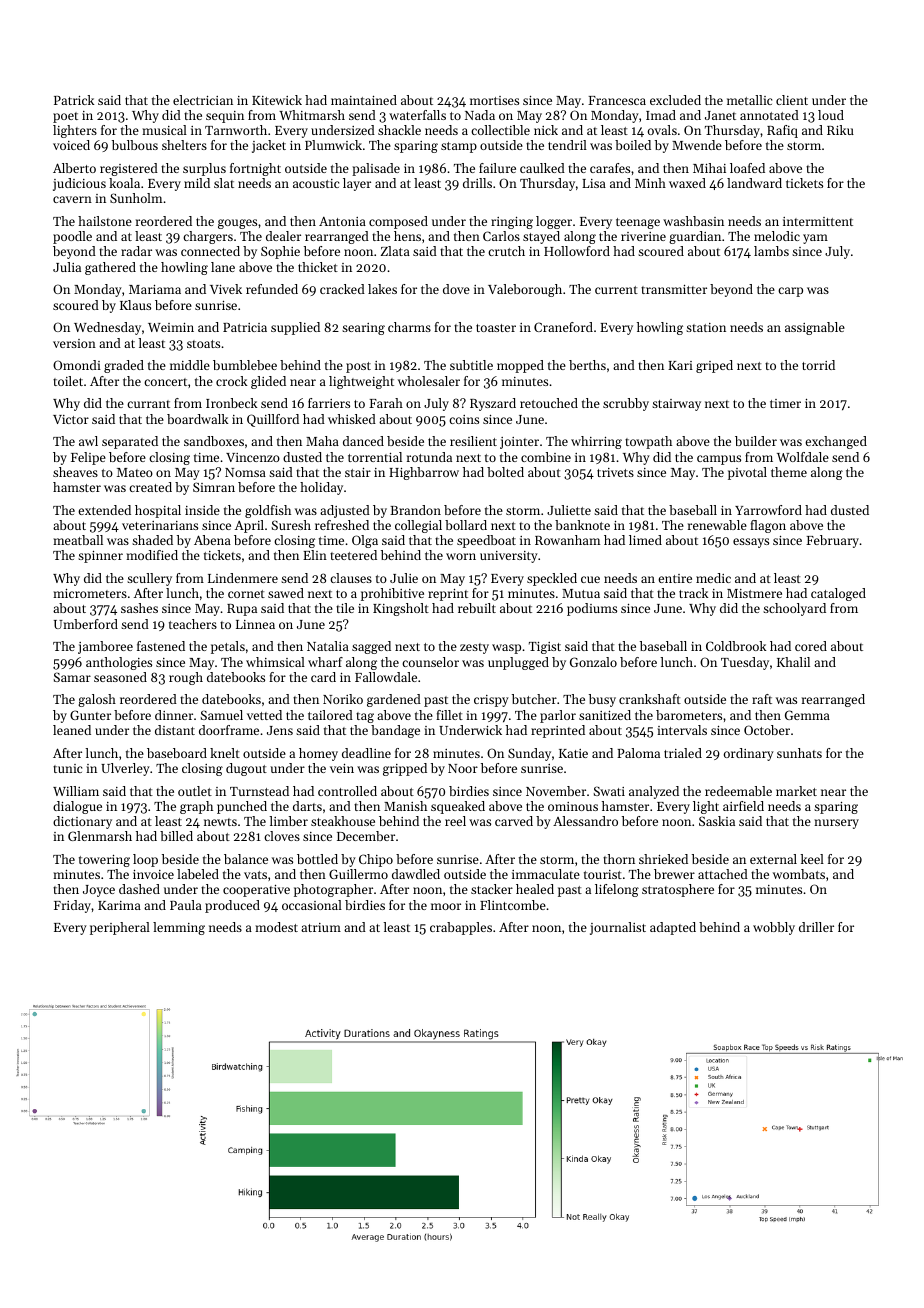 This screenshot has width=924, height=1308. What do you see at coordinates (792, 100) in the screenshot?
I see `client` at bounding box center [792, 100].
